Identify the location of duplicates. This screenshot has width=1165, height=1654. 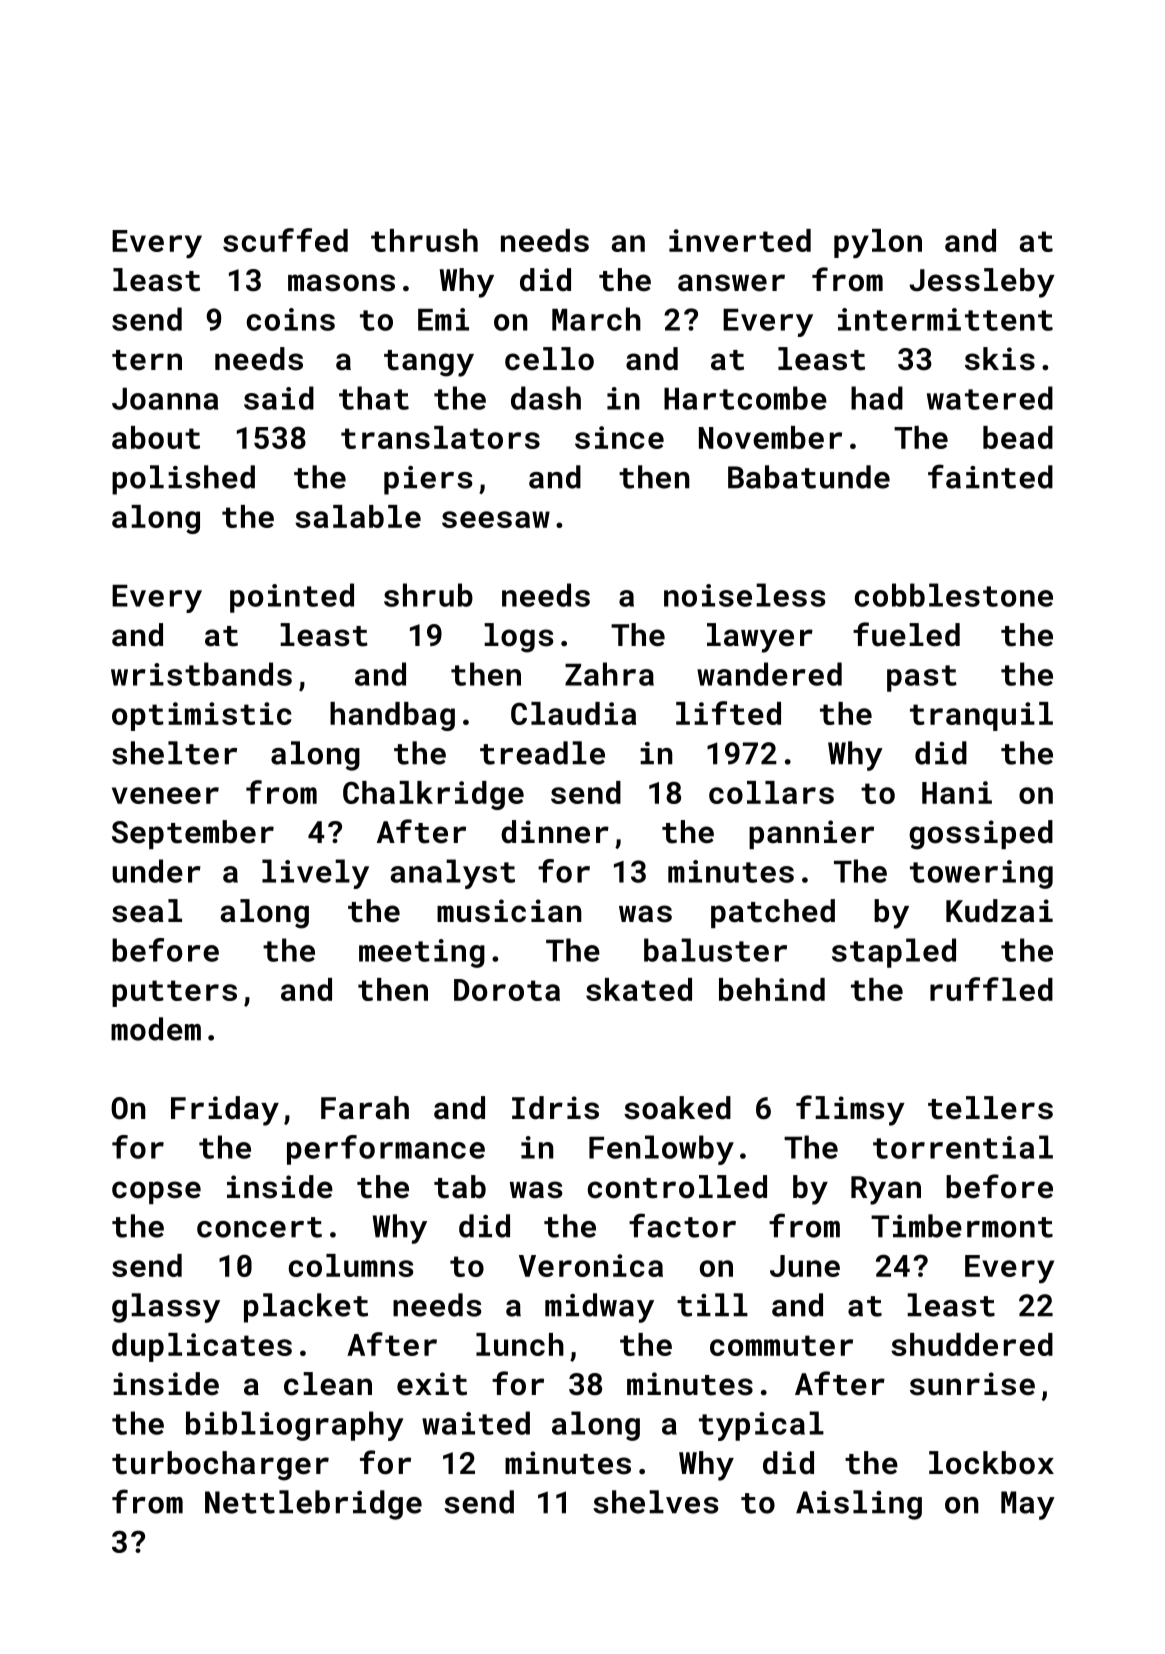
(202, 1347).
